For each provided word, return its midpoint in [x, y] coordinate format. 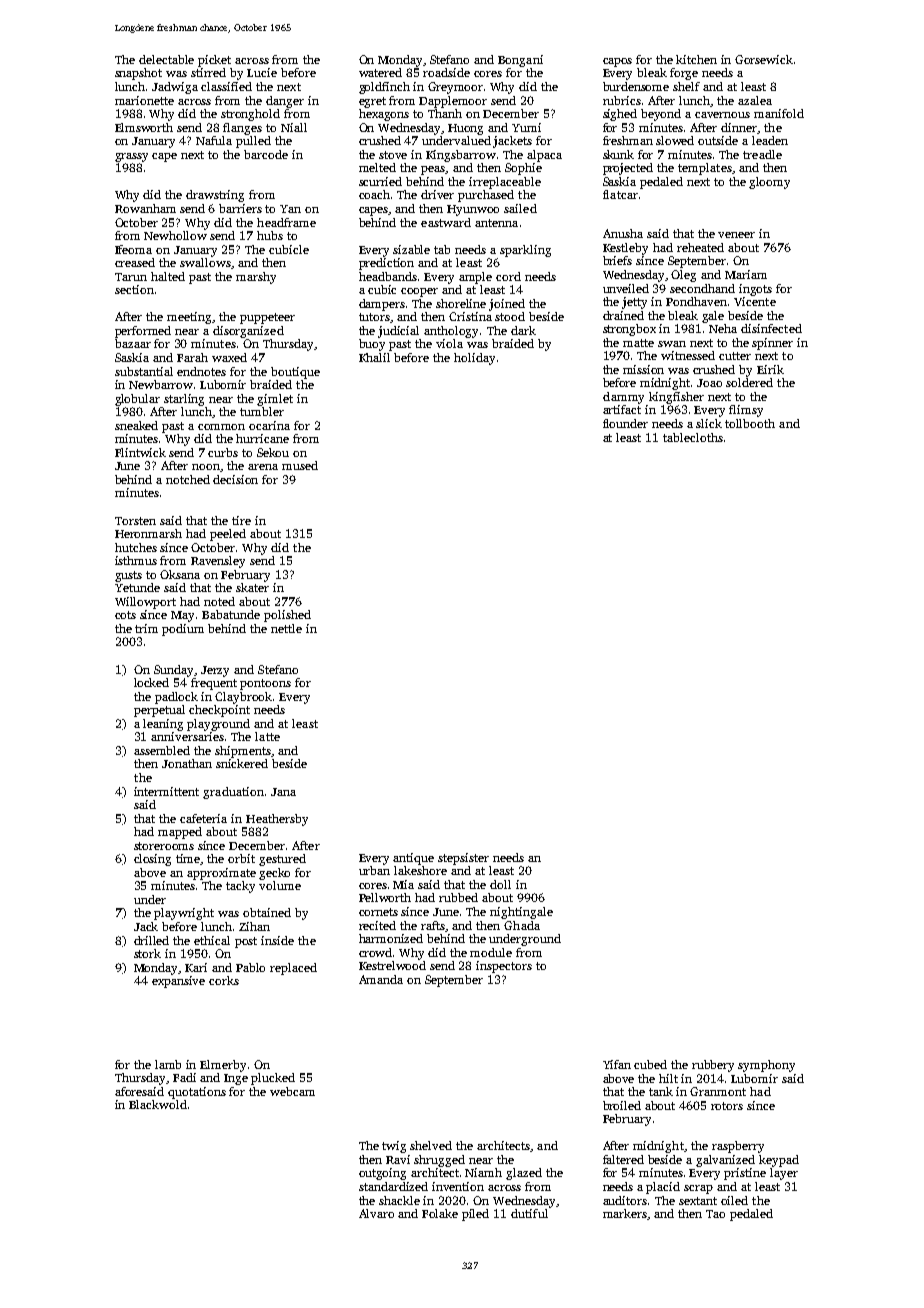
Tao [715, 1214]
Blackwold [158, 1104]
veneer [736, 235]
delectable [166, 59]
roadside [446, 72]
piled [475, 1215]
